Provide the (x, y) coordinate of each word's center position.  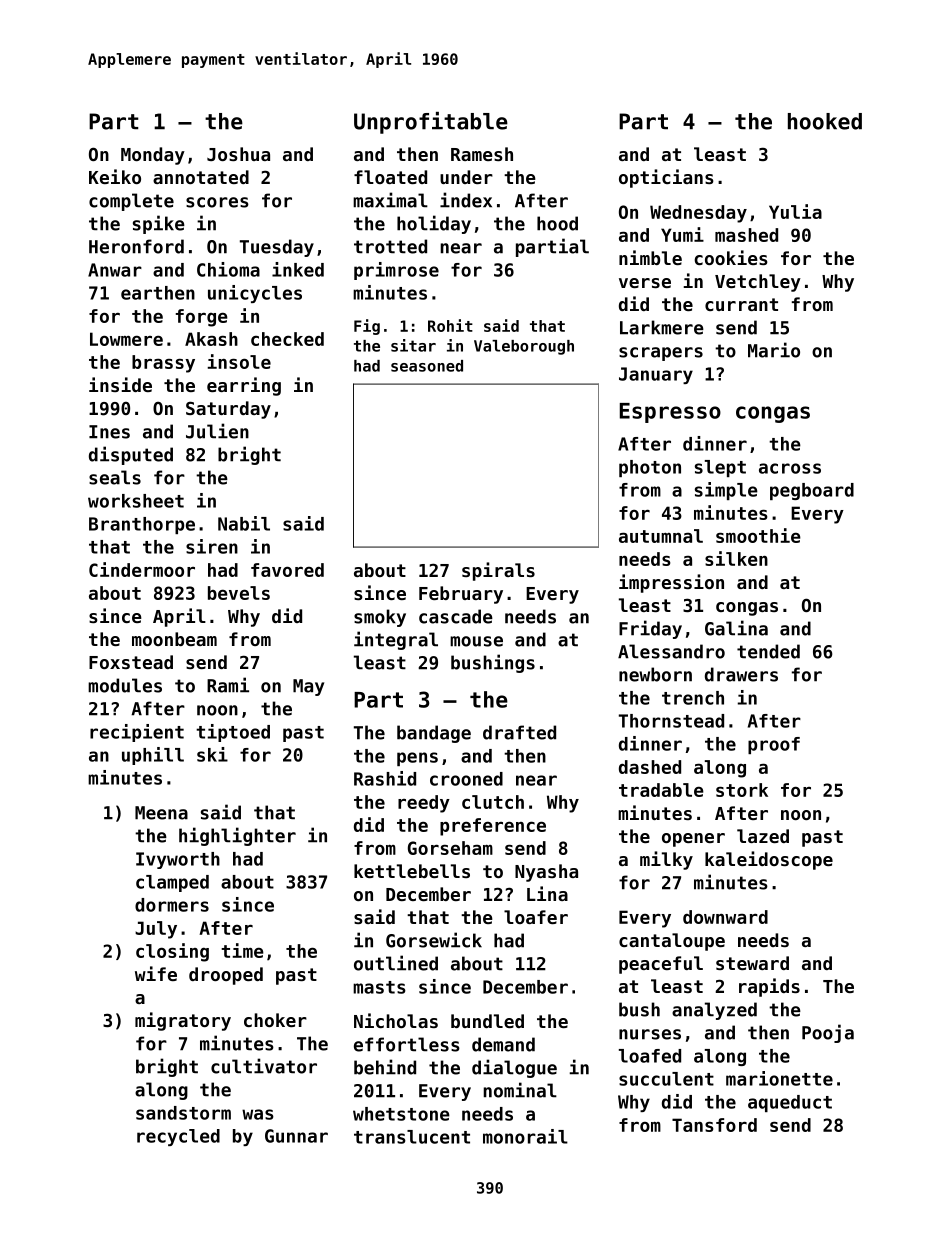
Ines (109, 432)
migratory (183, 1021)
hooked (825, 121)
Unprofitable (431, 123)
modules (125, 685)
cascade (456, 616)
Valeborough (524, 347)
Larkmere (662, 327)
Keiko (115, 176)
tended (768, 651)
